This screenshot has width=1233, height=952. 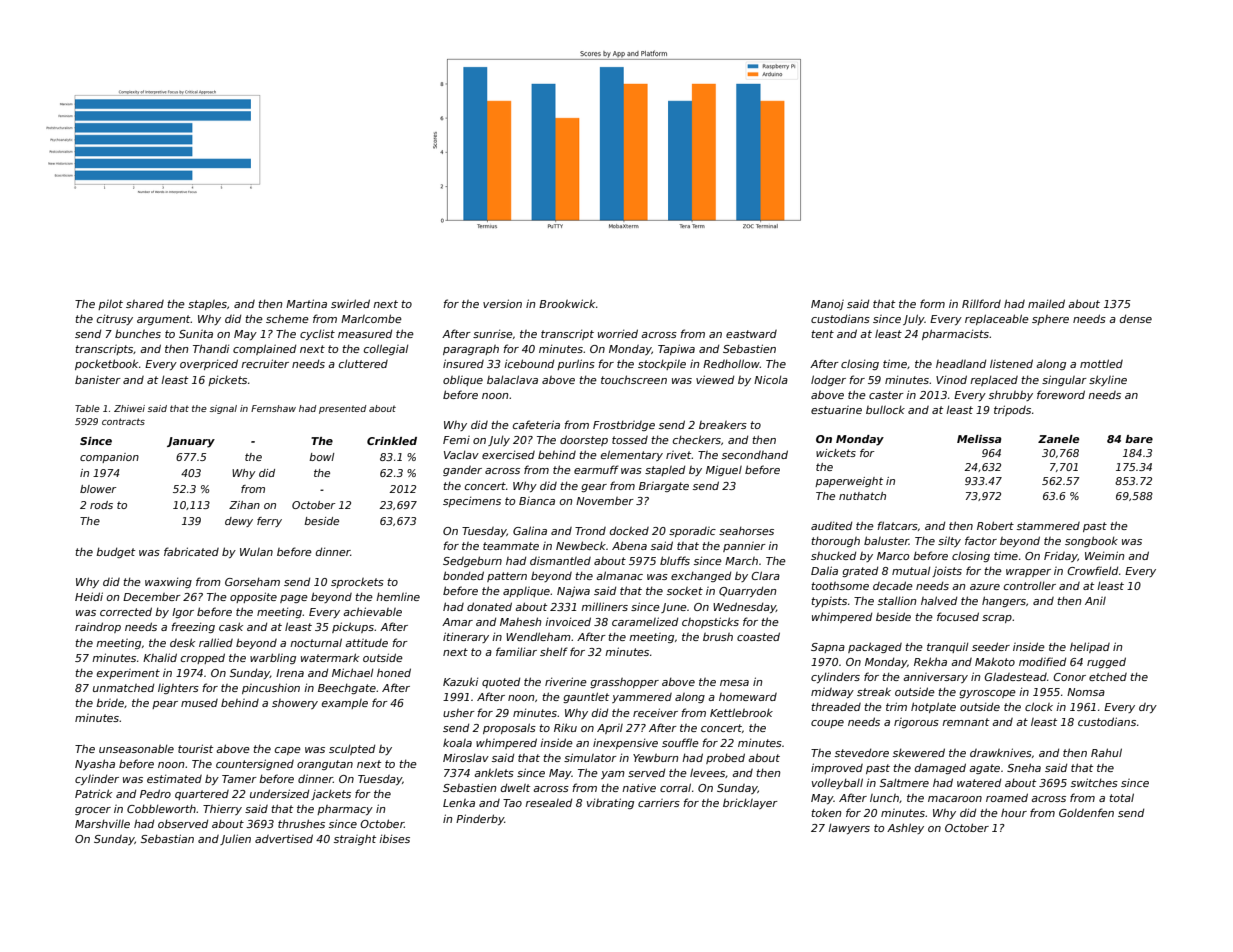 I want to click on cape, so click(x=288, y=751).
